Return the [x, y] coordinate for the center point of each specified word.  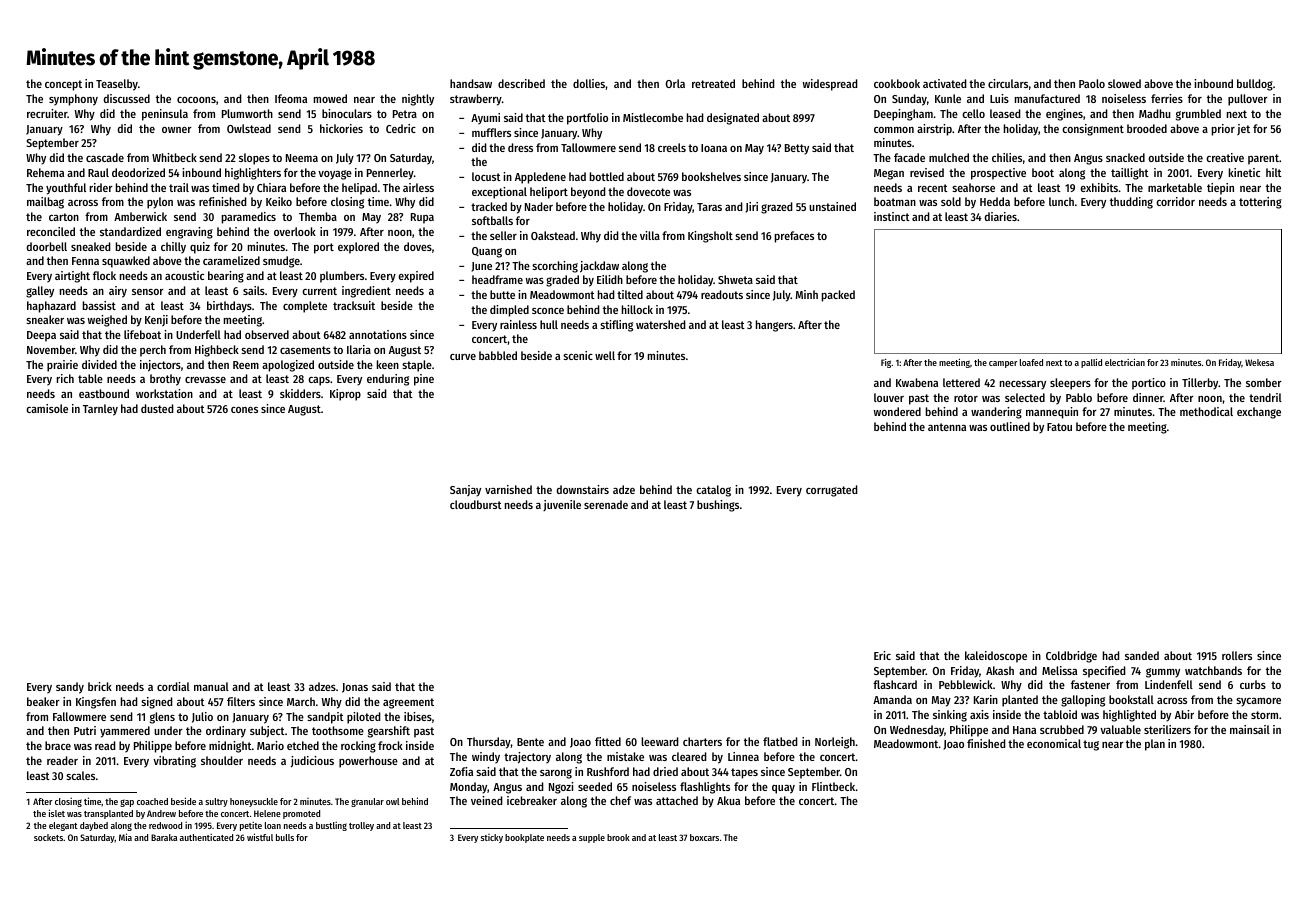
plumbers [342, 277]
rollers [1237, 655]
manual [211, 686]
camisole [47, 408]
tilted [630, 294]
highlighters [253, 174]
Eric [882, 655]
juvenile [562, 505]
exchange [1259, 413]
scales [80, 775]
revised [927, 172]
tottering [1260, 203]
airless [418, 187]
